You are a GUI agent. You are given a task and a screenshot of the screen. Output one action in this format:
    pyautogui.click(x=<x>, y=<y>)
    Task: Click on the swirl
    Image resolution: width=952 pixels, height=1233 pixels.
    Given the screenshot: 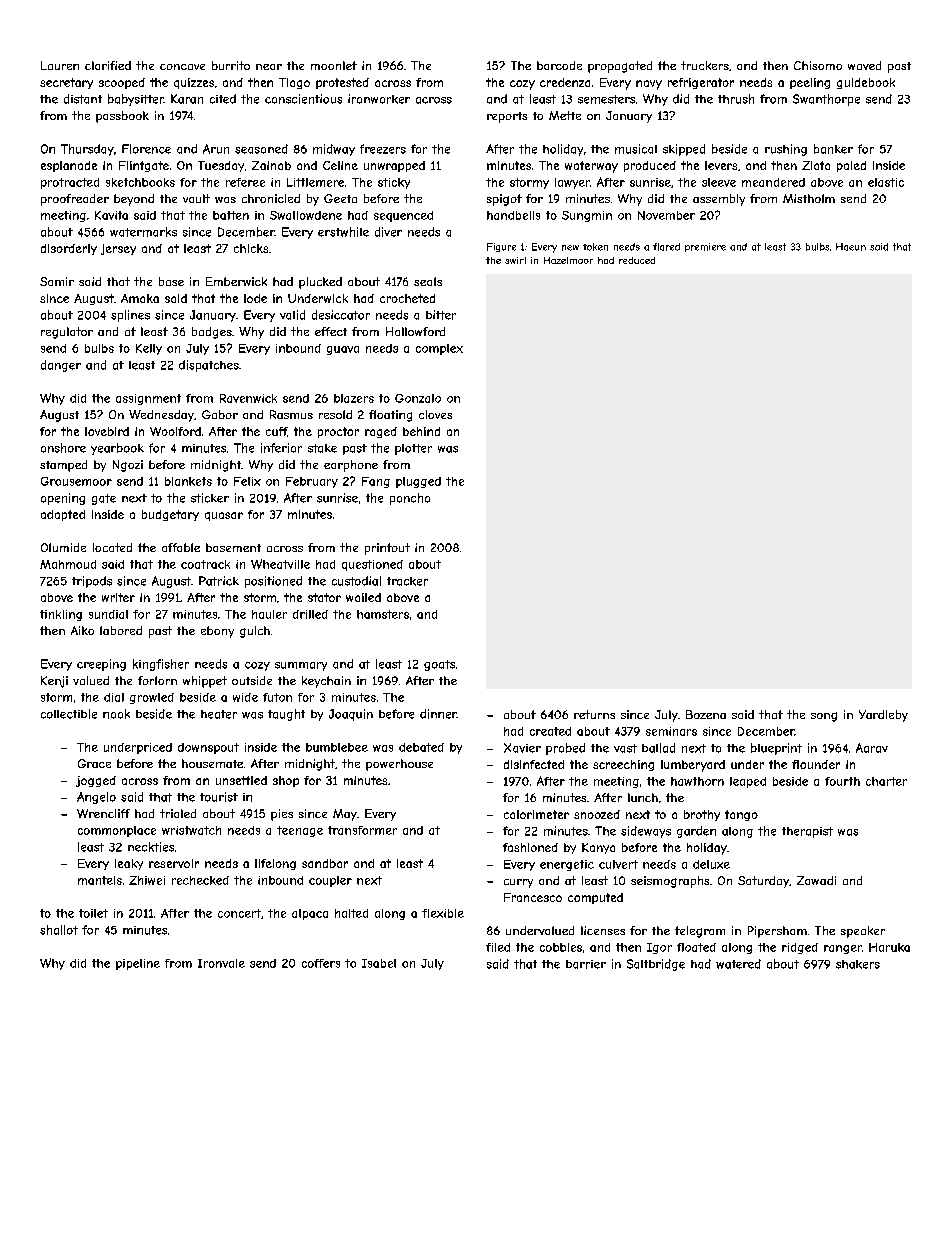 What is the action you would take?
    pyautogui.click(x=515, y=260)
